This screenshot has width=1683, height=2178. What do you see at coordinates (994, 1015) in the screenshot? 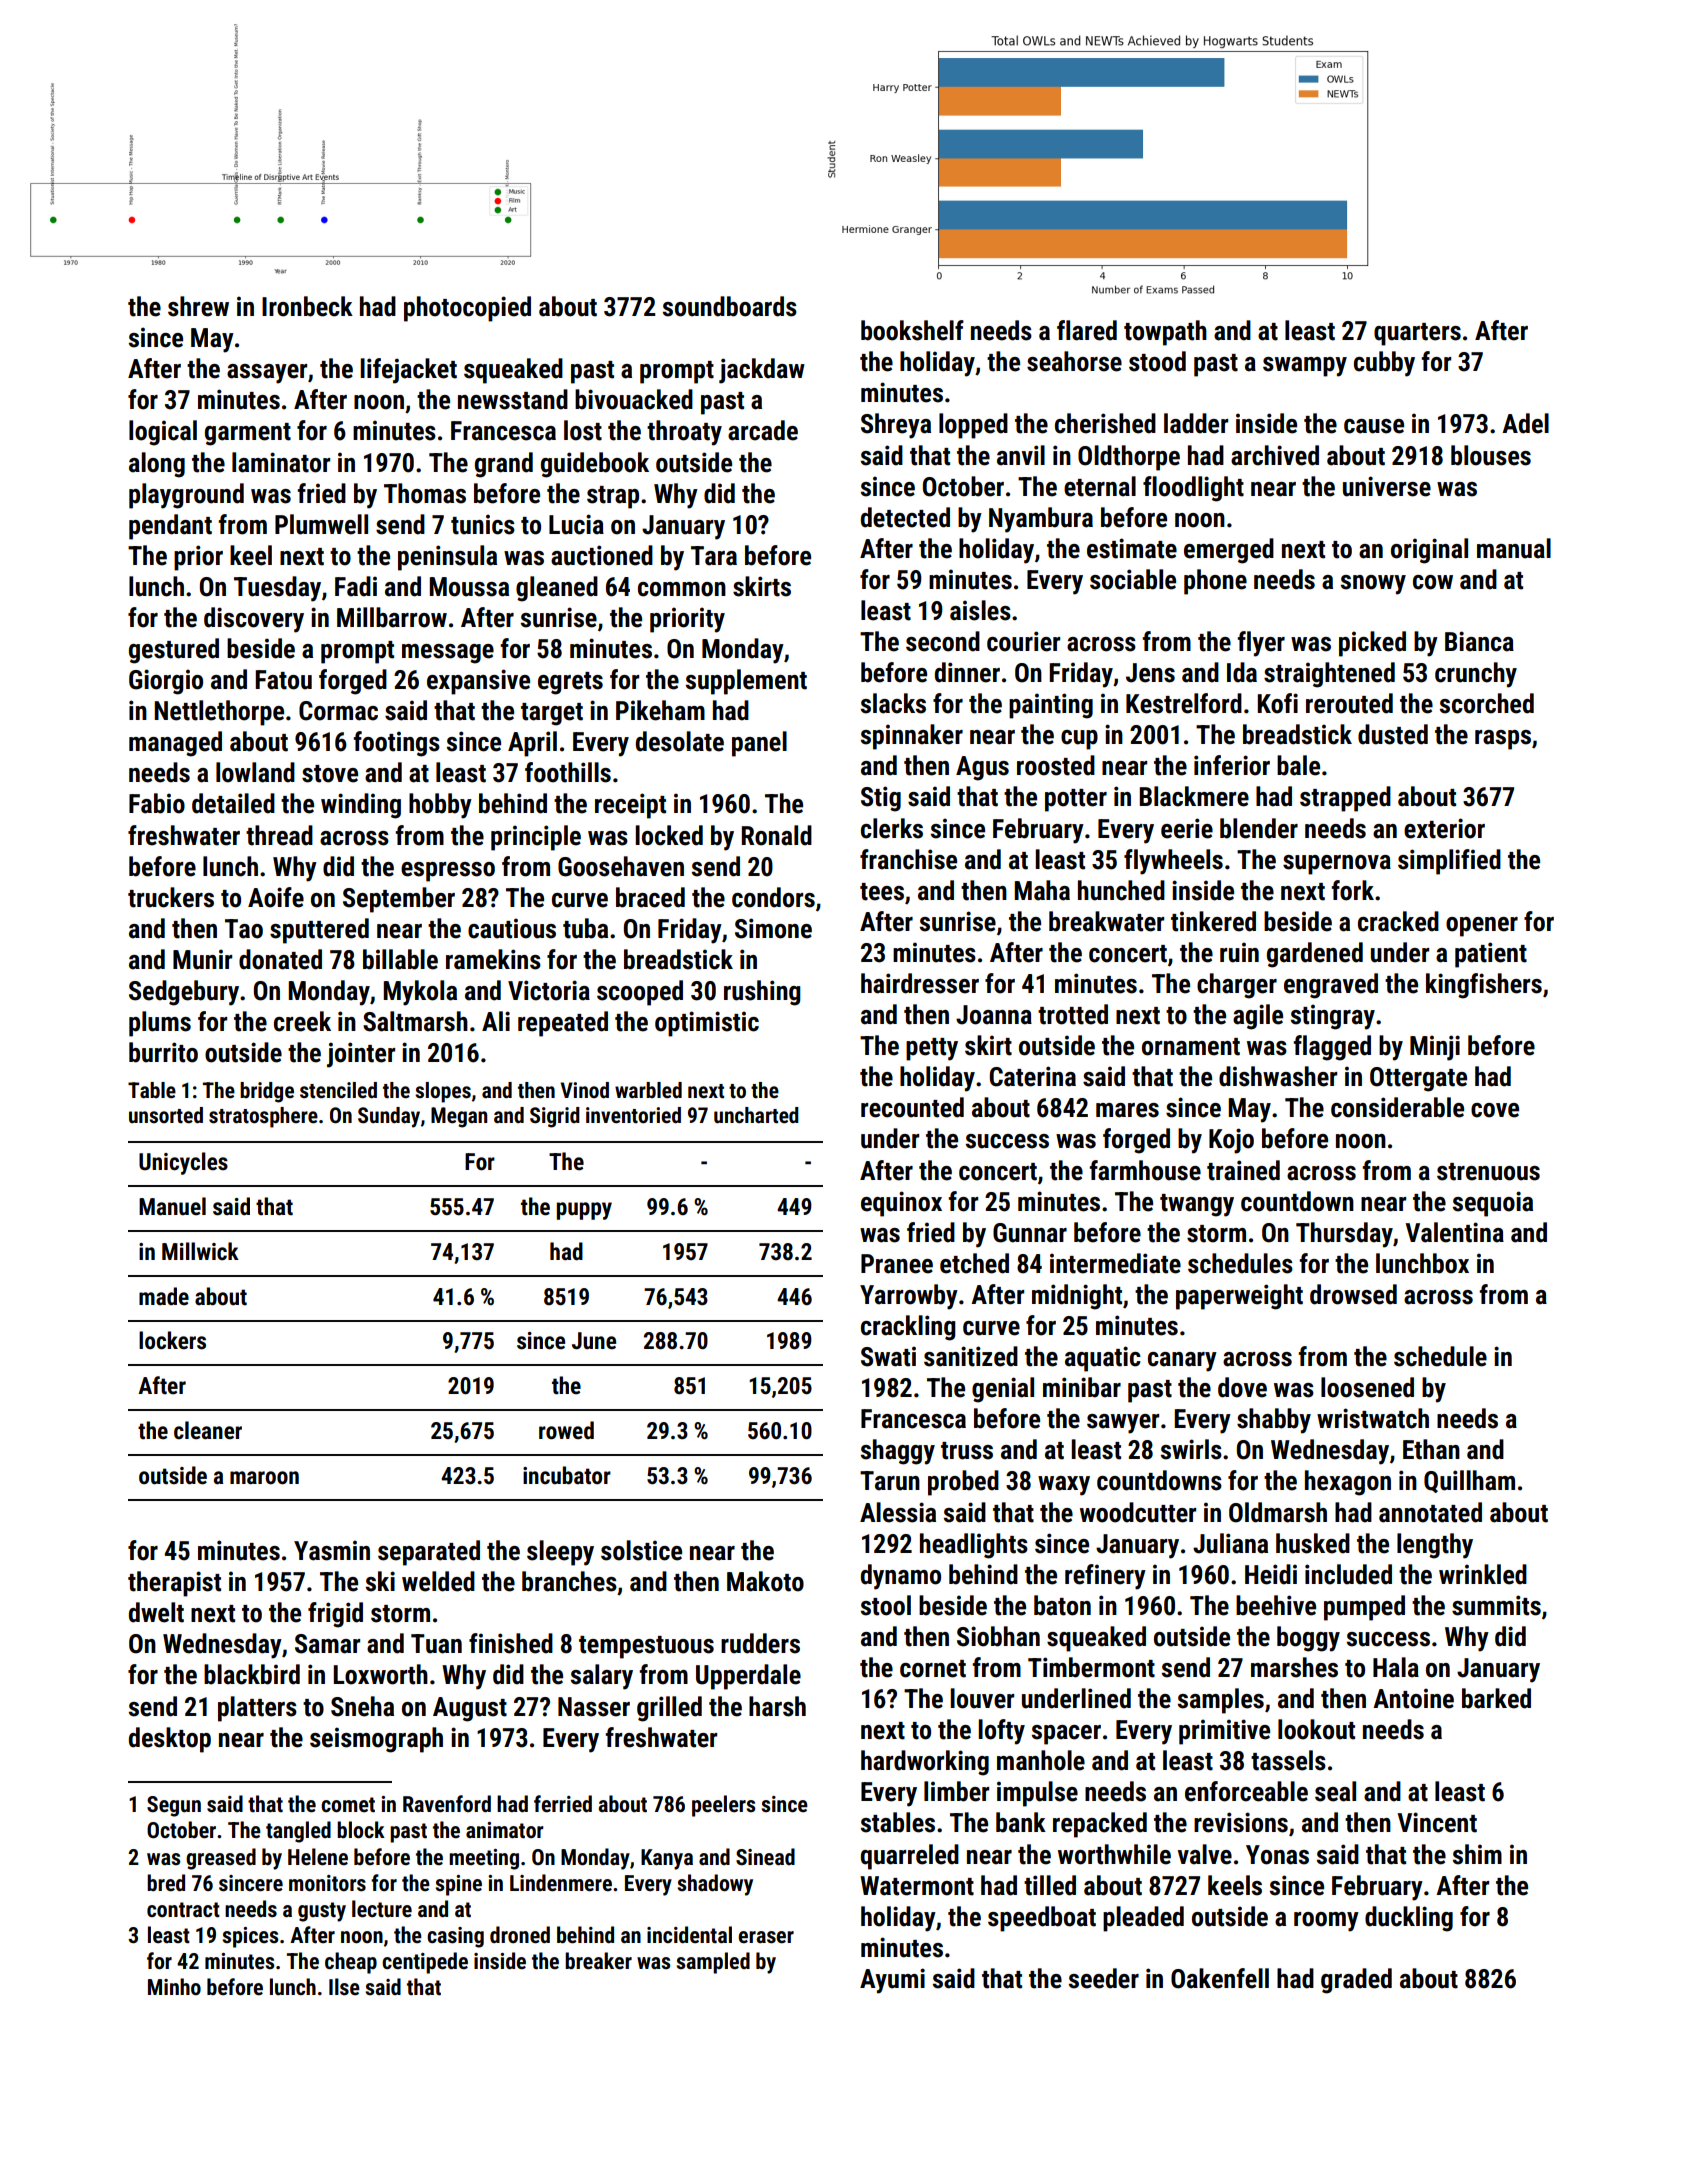
I see `Joanna` at bounding box center [994, 1015].
